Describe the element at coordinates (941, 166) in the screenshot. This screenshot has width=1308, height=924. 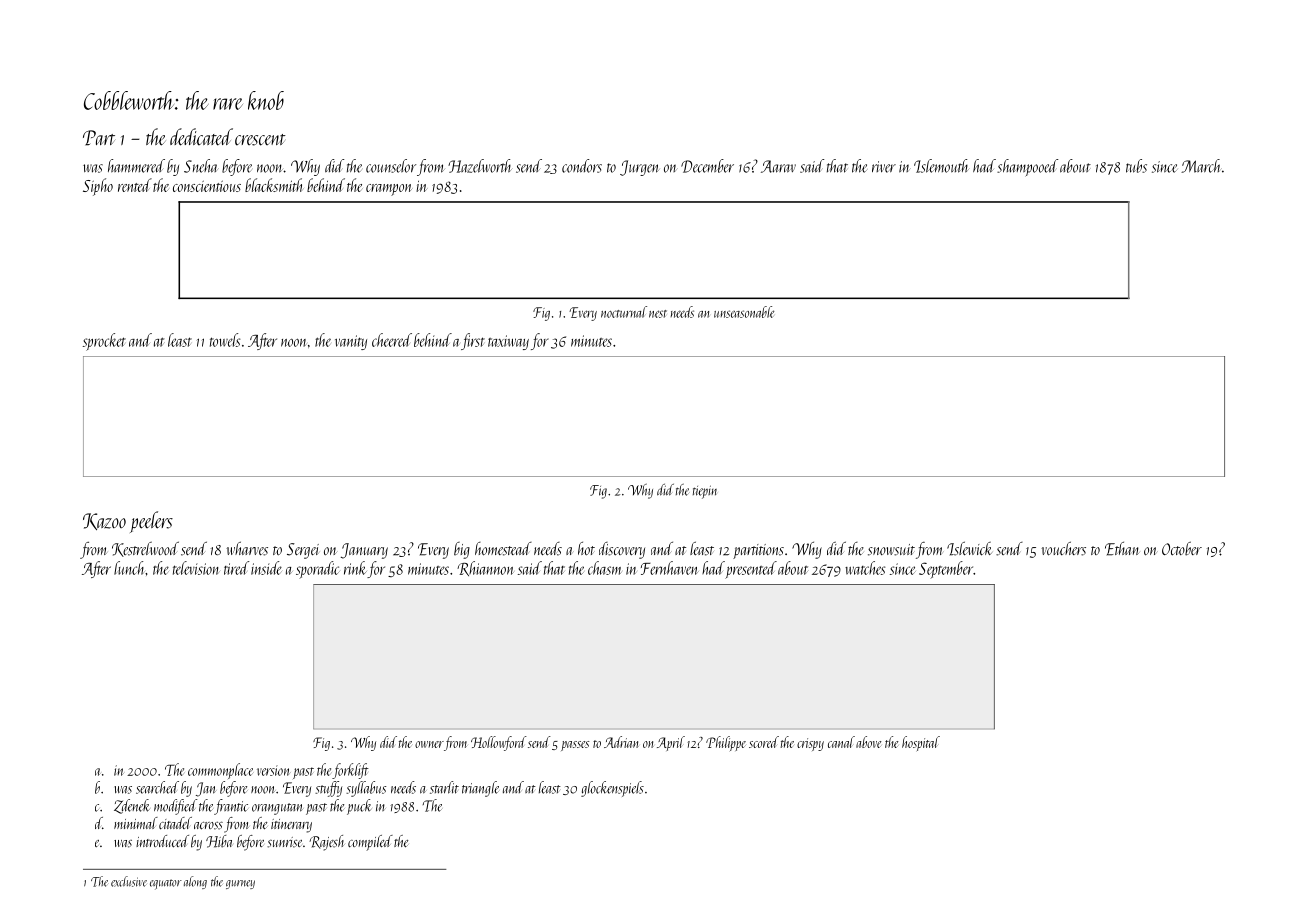
I see `Islemouth` at that location.
